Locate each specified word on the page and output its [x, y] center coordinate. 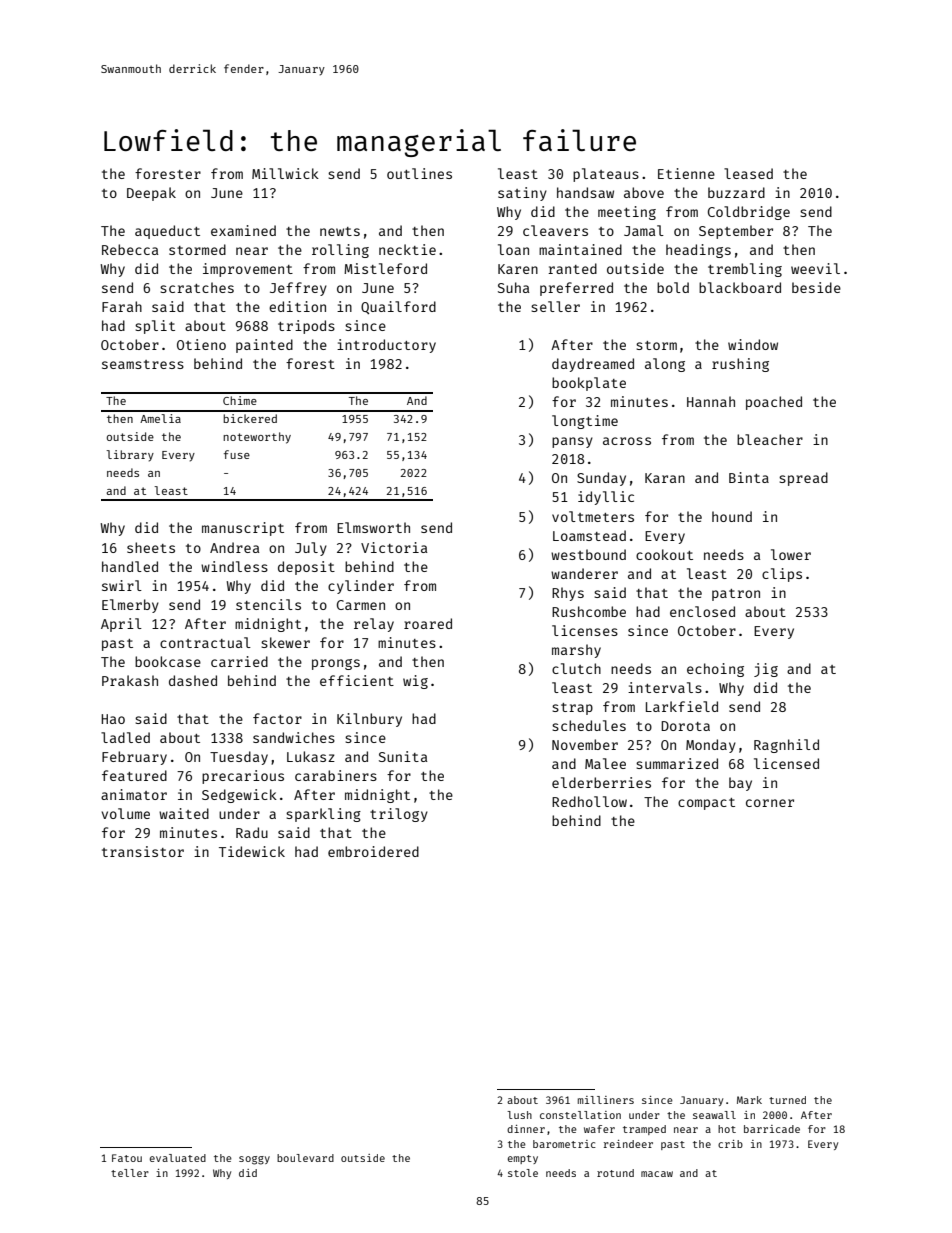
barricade [772, 1129]
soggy [254, 1160]
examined [243, 230]
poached [774, 403]
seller [555, 306]
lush [519, 1115]
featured [134, 775]
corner [770, 803]
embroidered [373, 851]
